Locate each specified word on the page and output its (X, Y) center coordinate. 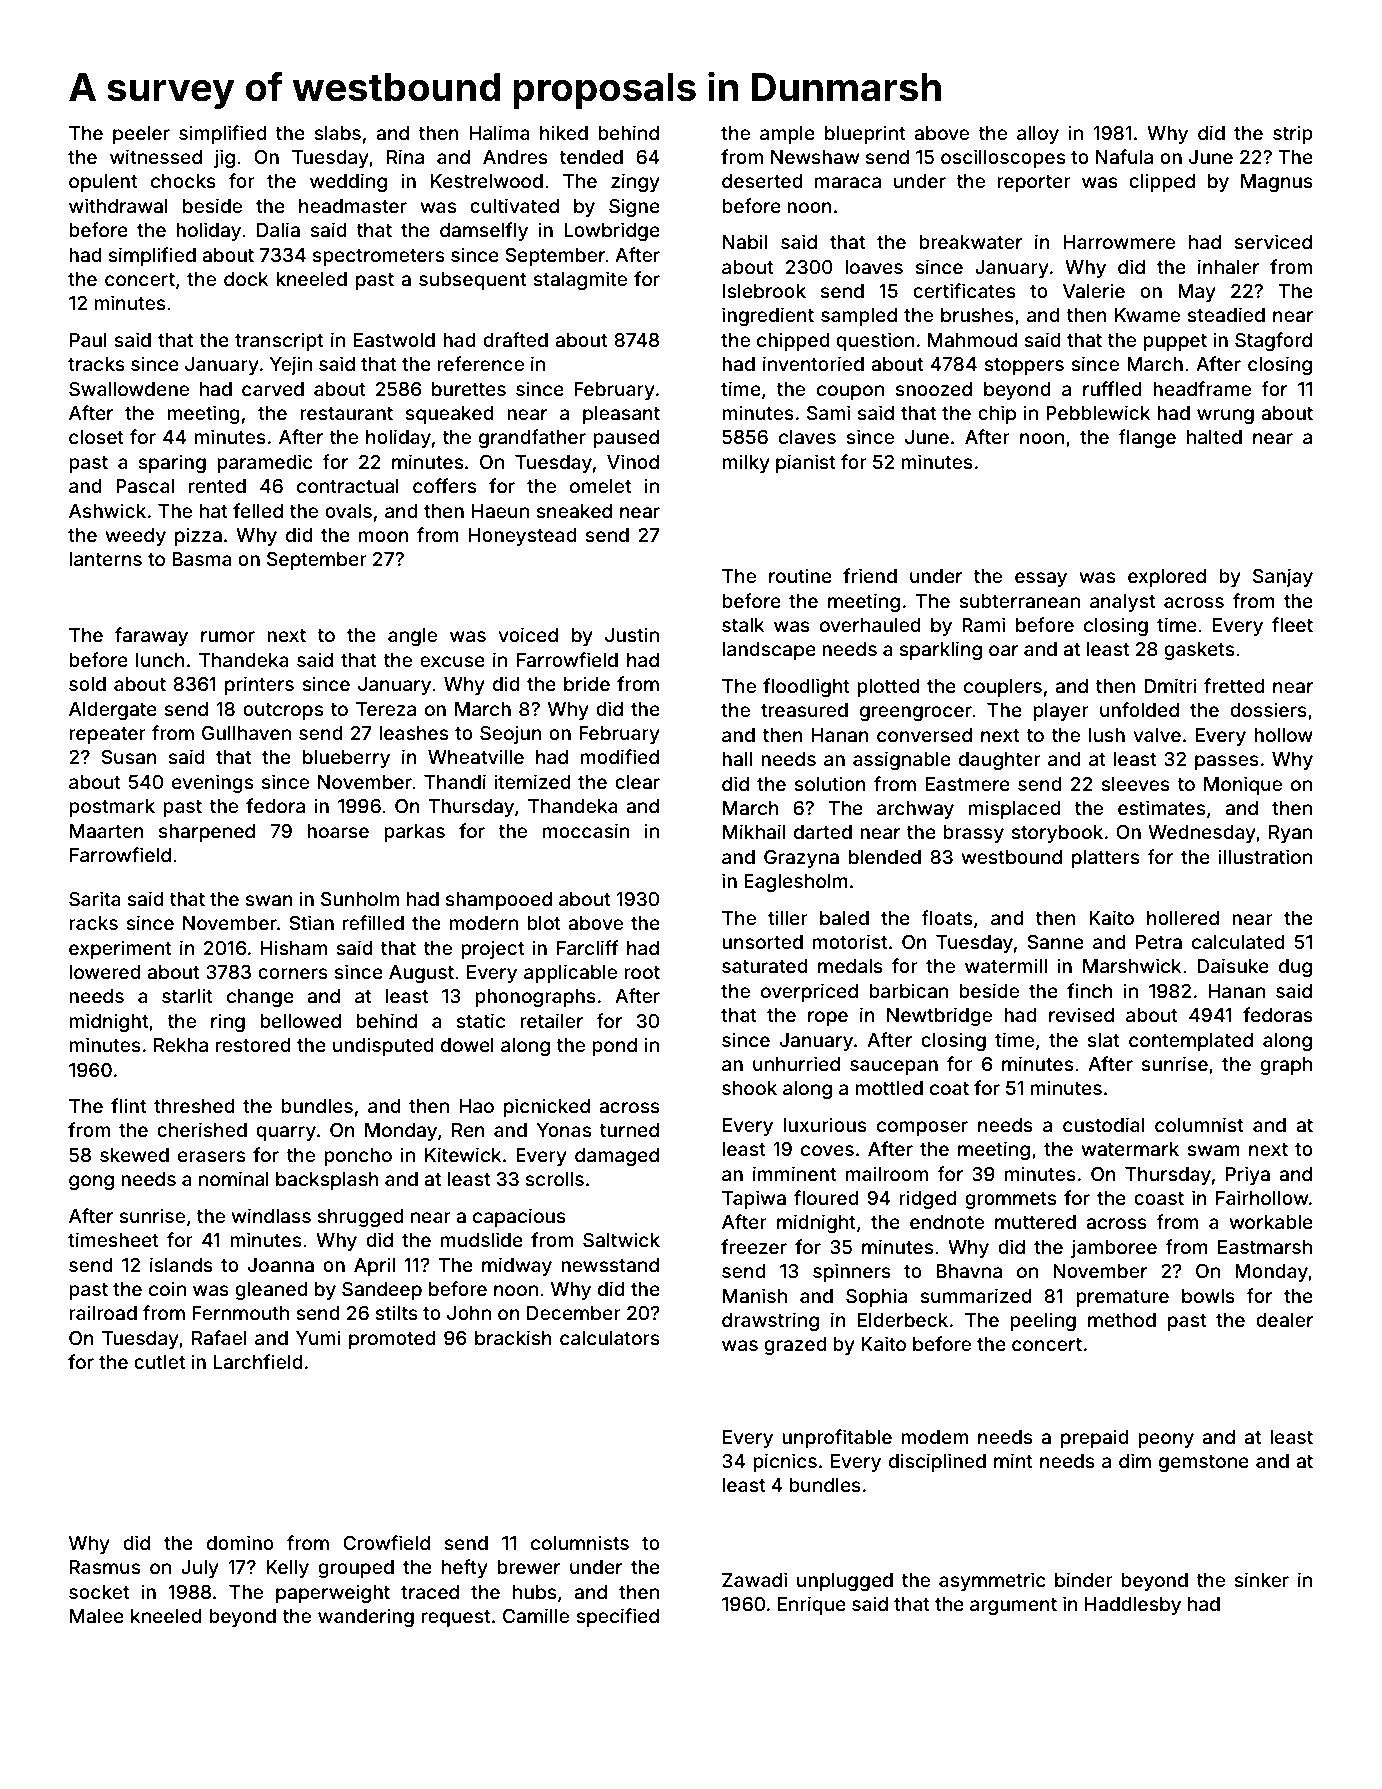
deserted (762, 181)
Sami (828, 412)
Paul (88, 340)
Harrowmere (1119, 242)
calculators (610, 1338)
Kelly (287, 1569)
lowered (105, 972)
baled (844, 918)
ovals (348, 511)
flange (1147, 438)
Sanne (1055, 942)
